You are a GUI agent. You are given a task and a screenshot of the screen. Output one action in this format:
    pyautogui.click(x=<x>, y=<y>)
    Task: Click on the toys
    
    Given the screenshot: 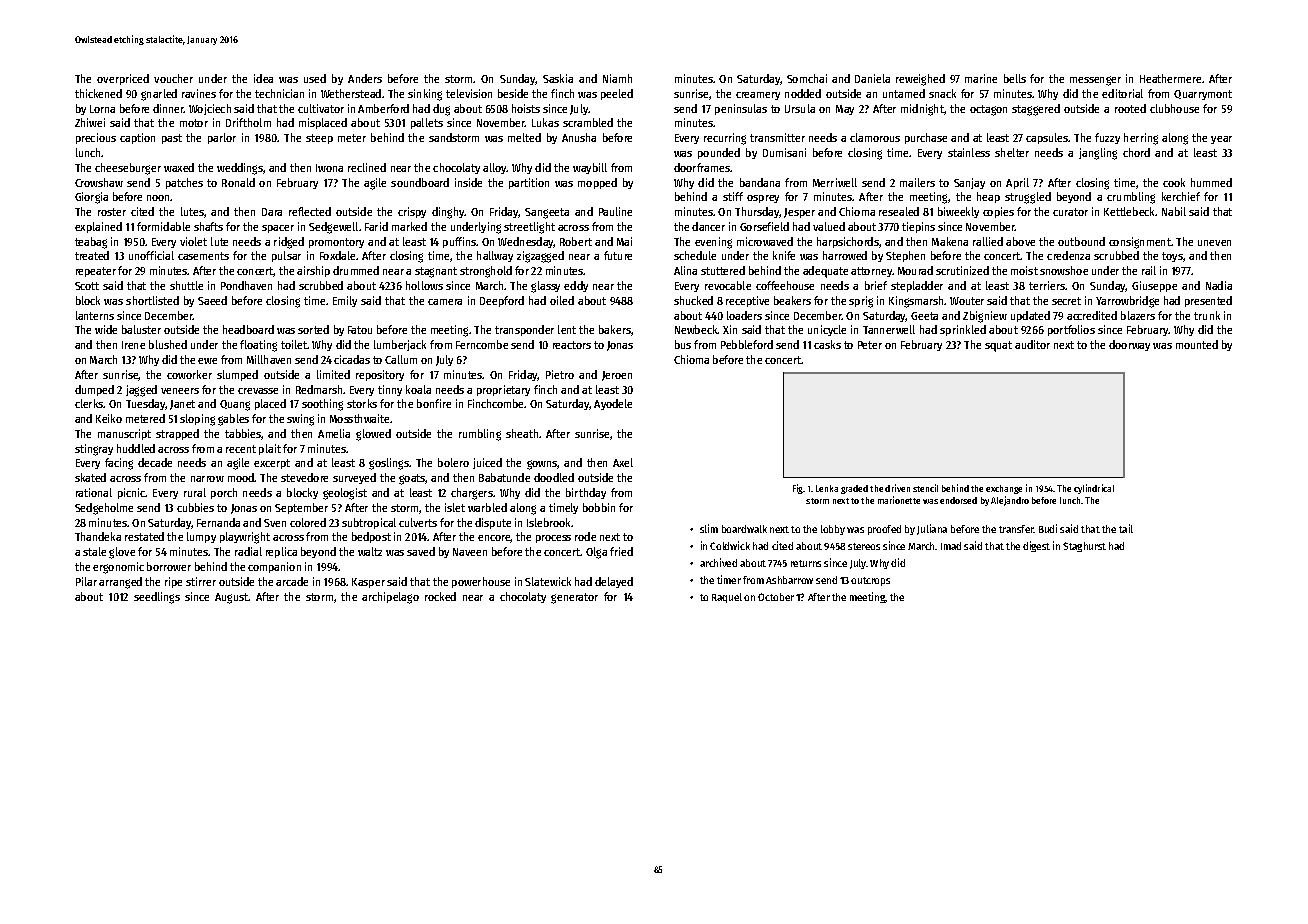 What is the action you would take?
    pyautogui.click(x=1172, y=257)
